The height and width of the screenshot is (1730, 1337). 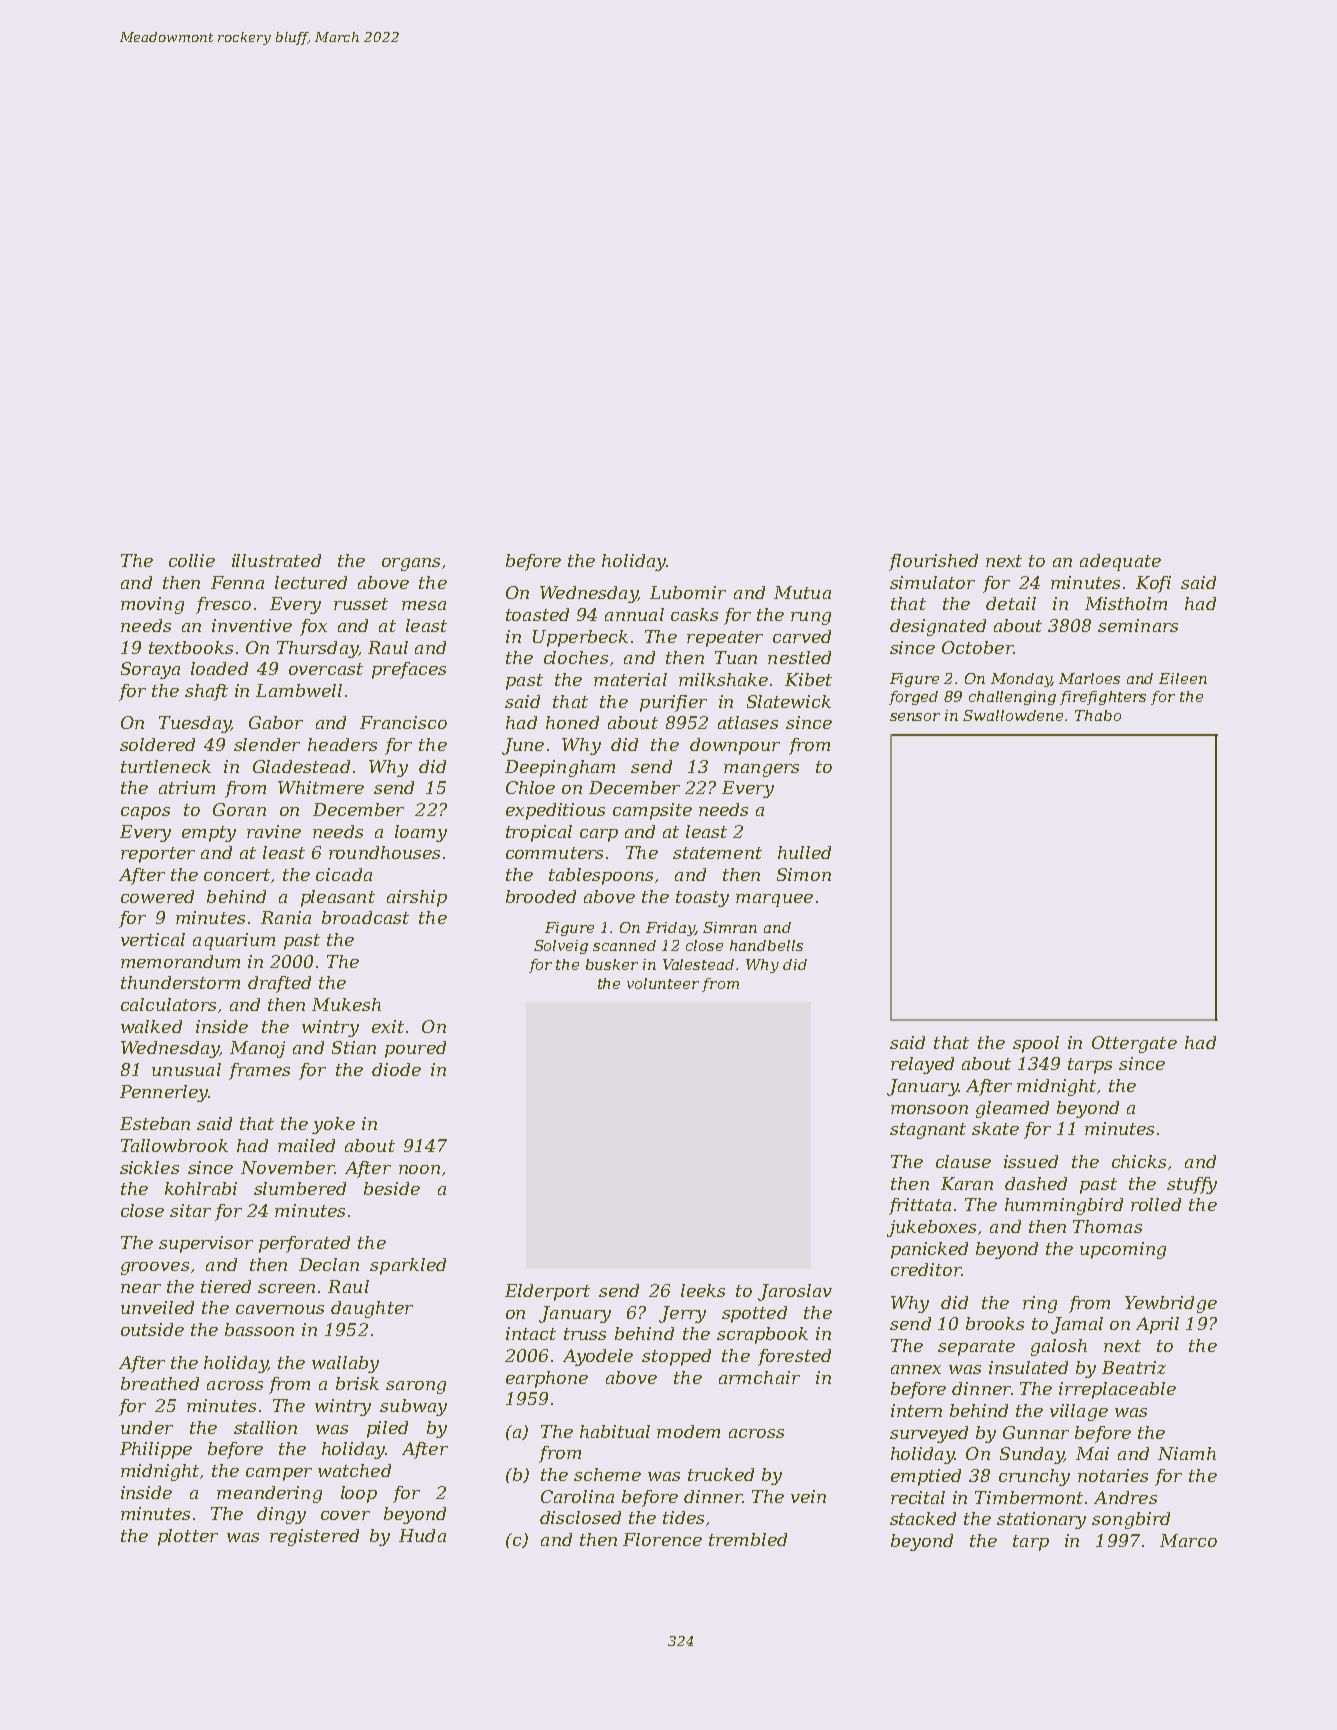 What do you see at coordinates (676, 1357) in the screenshot?
I see `stopped` at bounding box center [676, 1357].
